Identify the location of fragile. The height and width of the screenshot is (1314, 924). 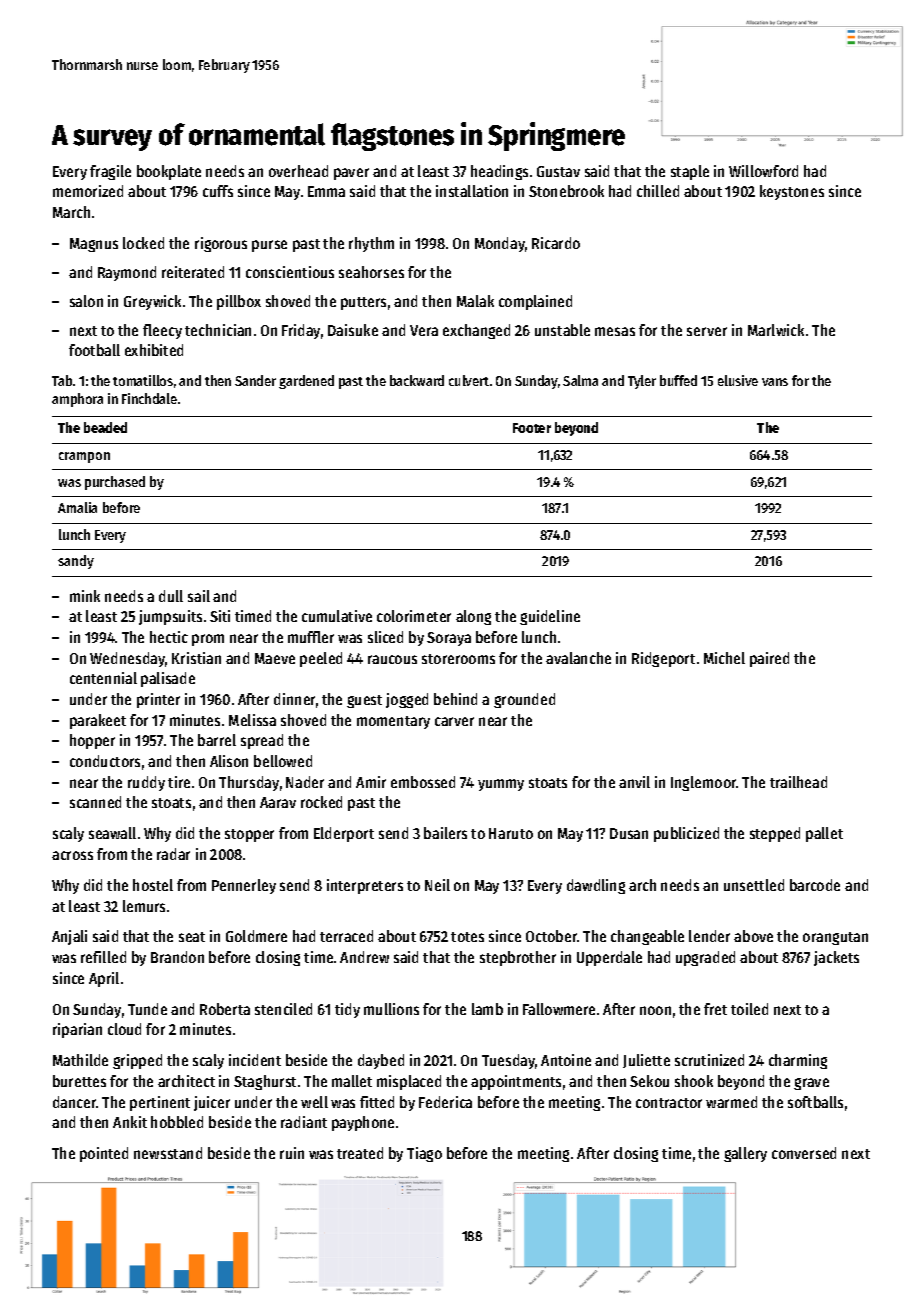
(110, 172).
